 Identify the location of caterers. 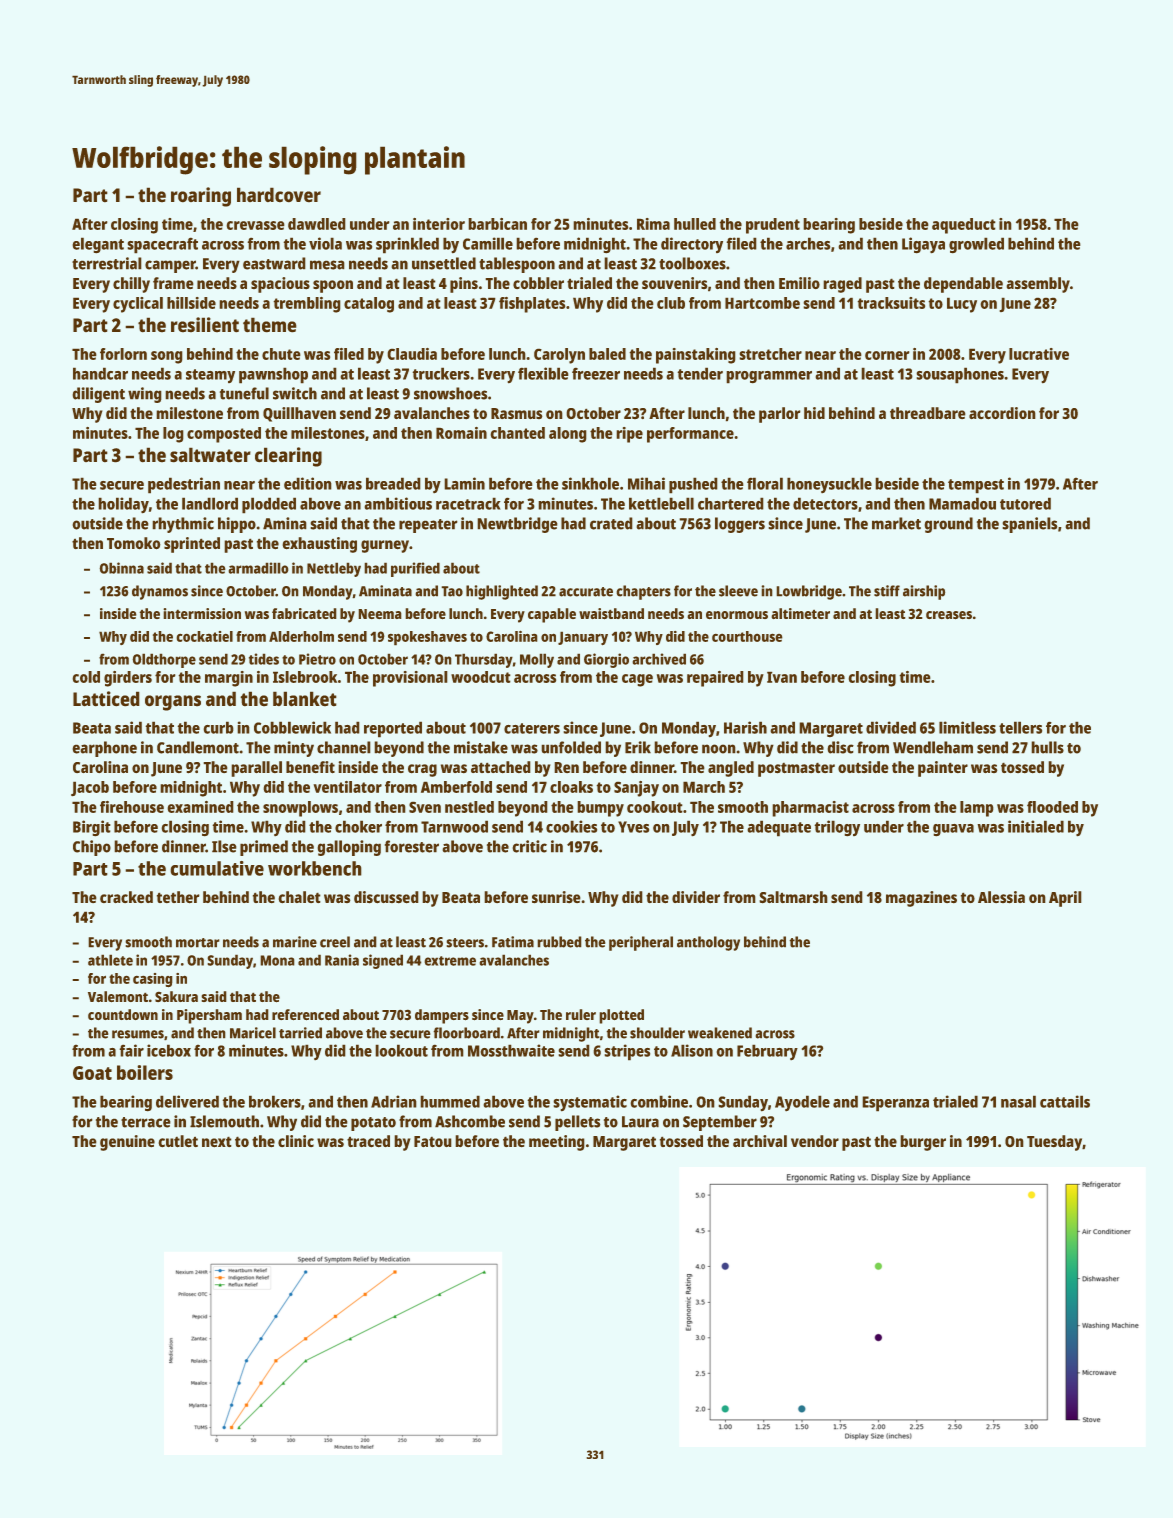
(532, 728).
